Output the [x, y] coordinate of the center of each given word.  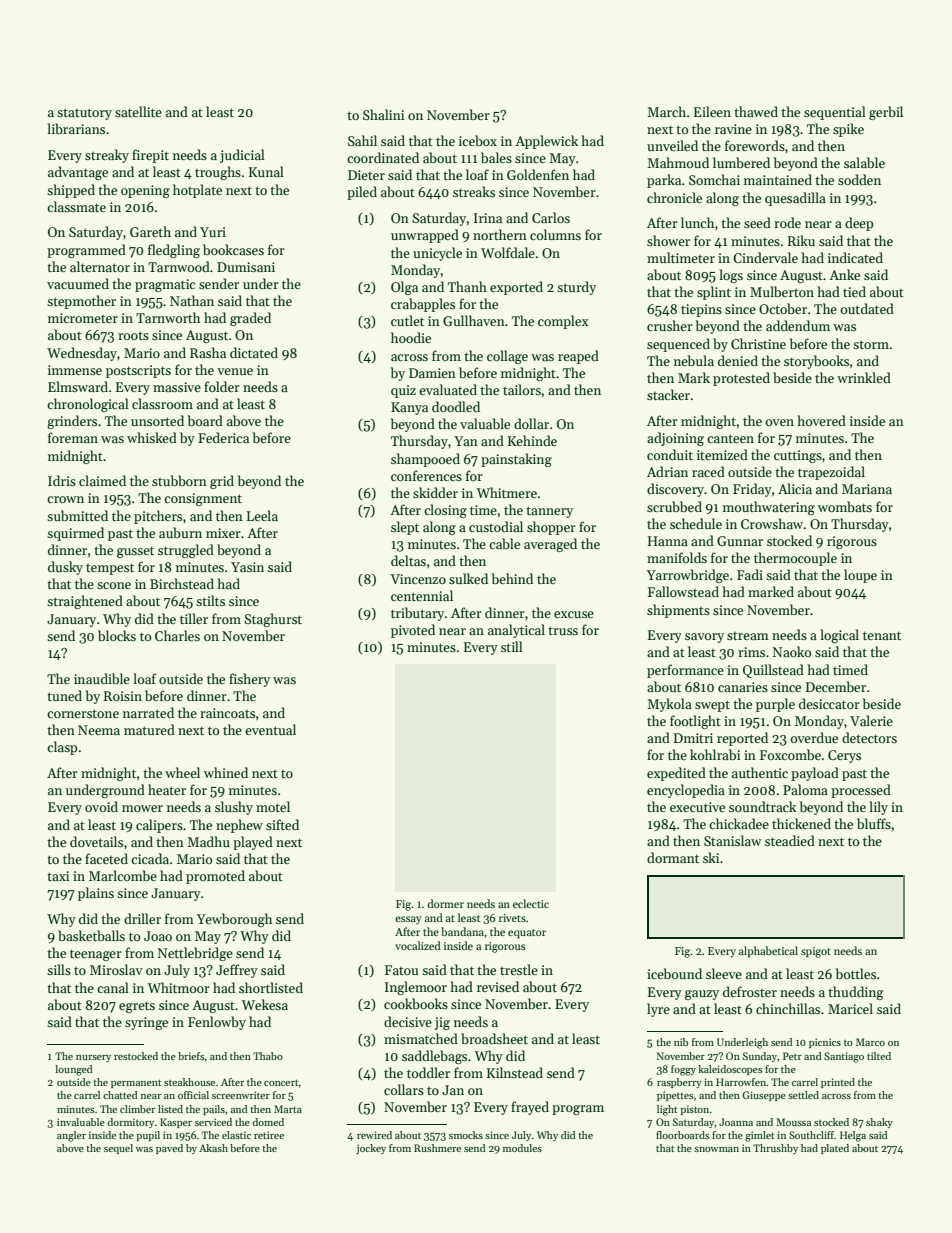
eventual [270, 729]
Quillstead [773, 671]
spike [848, 130]
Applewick [546, 142]
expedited [676, 774]
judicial [242, 156]
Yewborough [234, 920]
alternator [100, 266]
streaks [474, 191]
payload [815, 774]
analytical [516, 631]
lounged [74, 1070]
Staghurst [273, 620]
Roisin [123, 696]
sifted [282, 824]
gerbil [886, 113]
